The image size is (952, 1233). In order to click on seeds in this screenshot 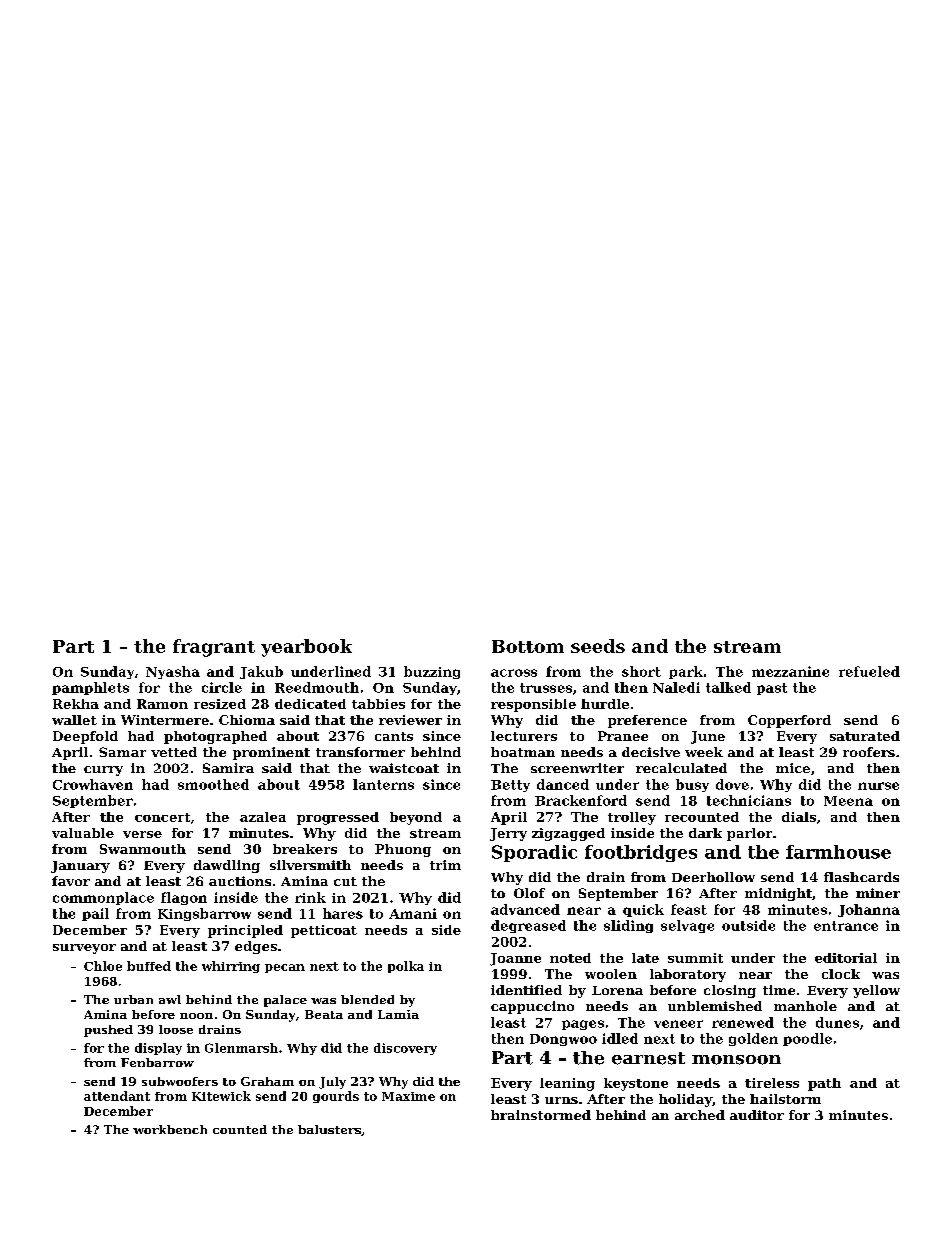, I will do `click(598, 646)`.
